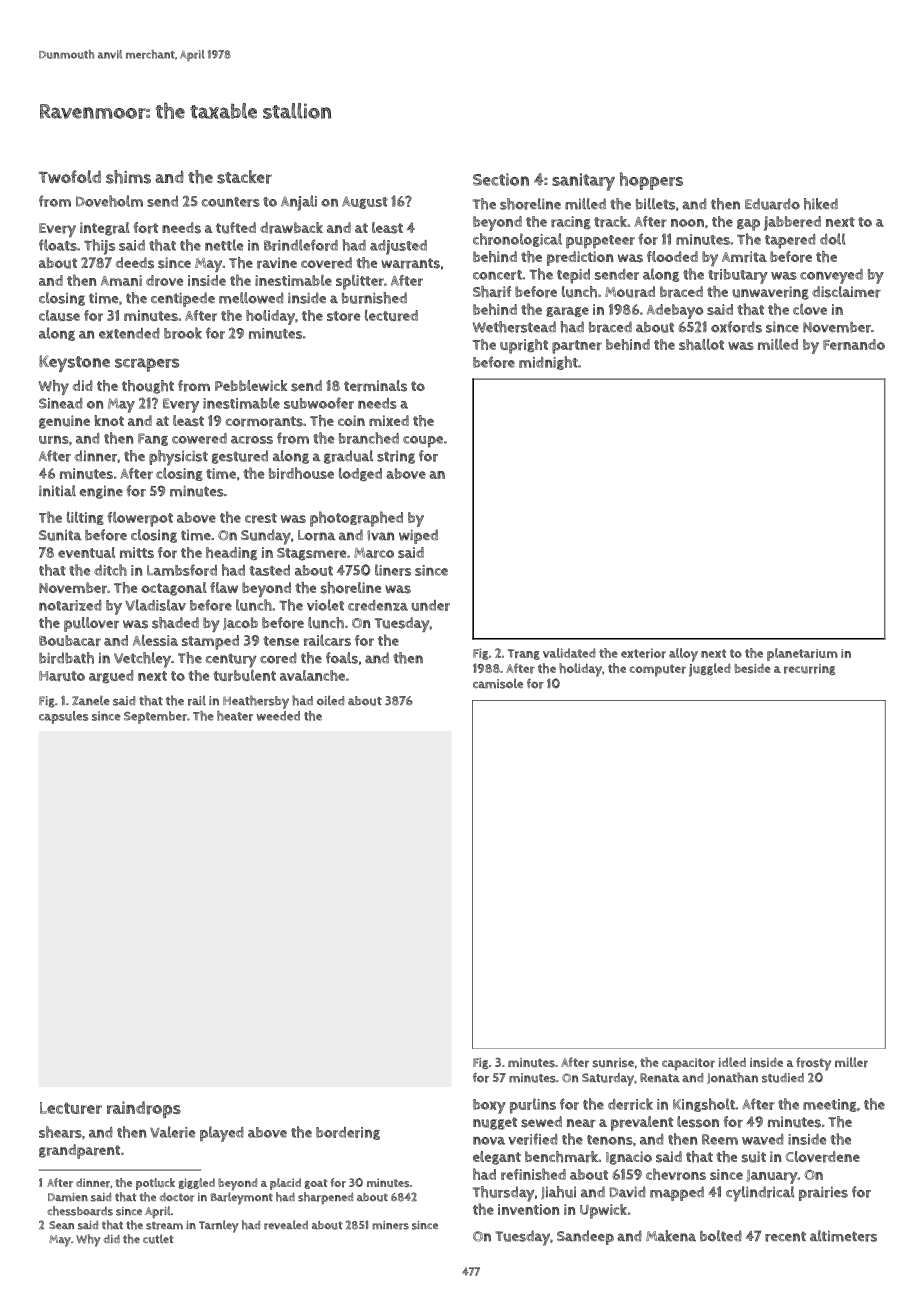  I want to click on raindrops, so click(144, 1109).
